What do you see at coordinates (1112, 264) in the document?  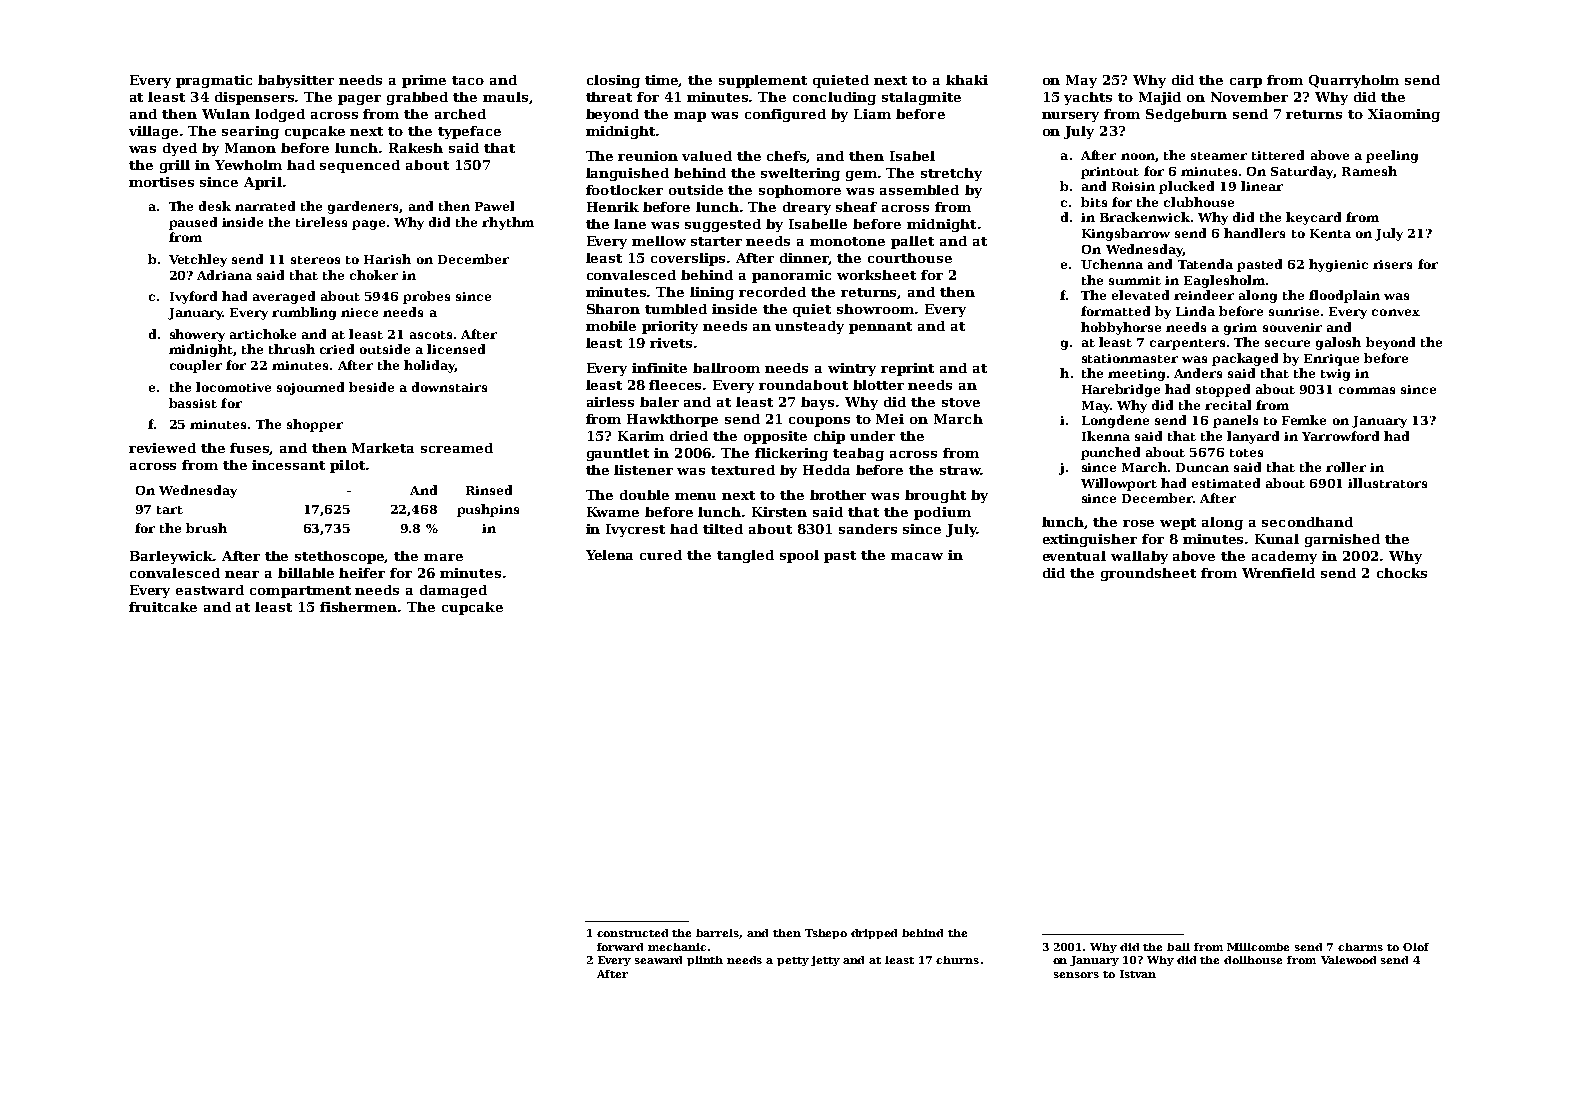 I see `Uchenna` at bounding box center [1112, 264].
